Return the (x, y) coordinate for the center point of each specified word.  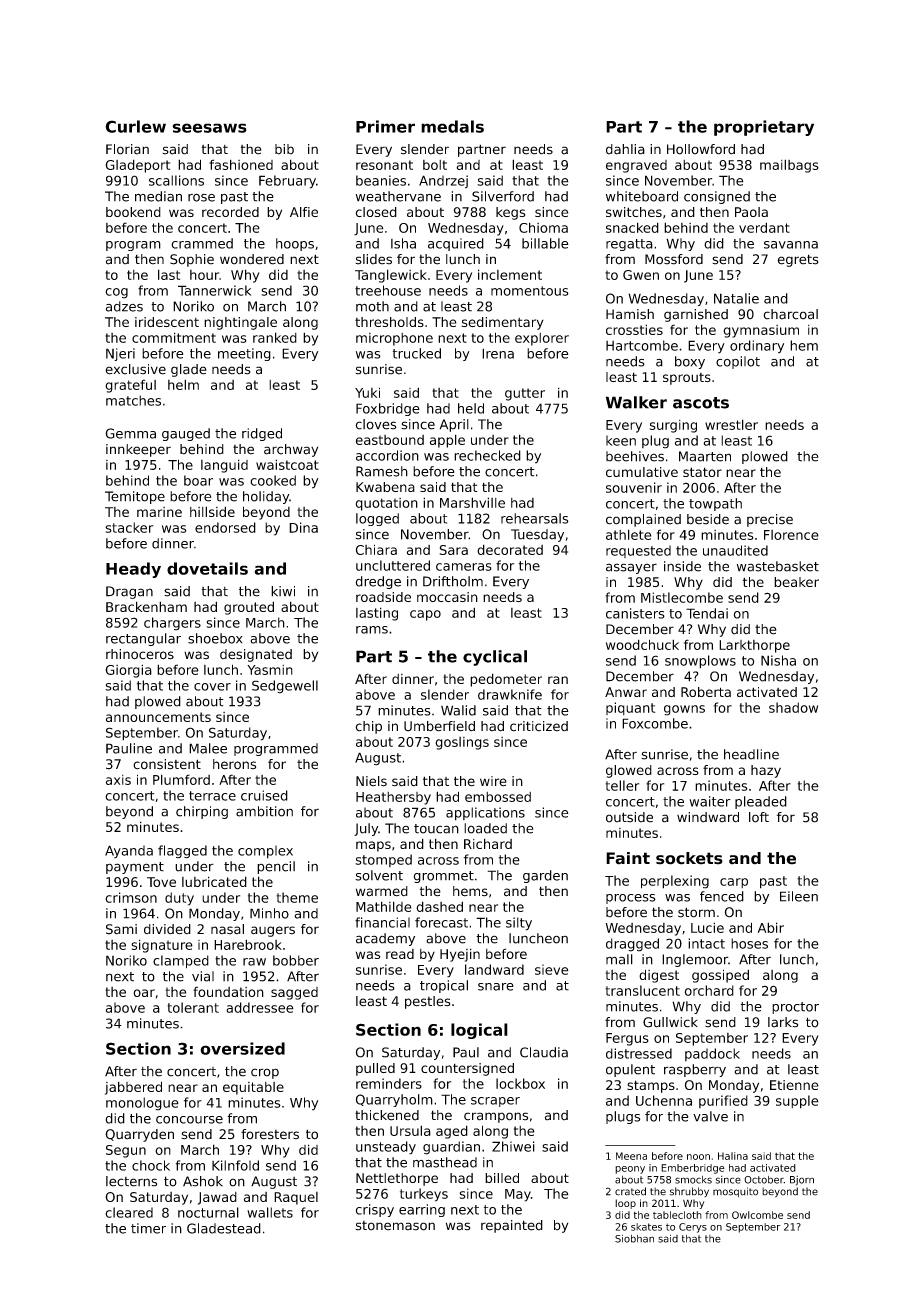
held (471, 408)
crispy (375, 1210)
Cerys (693, 1228)
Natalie (736, 298)
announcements (158, 717)
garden (545, 876)
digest (659, 976)
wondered (252, 259)
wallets (270, 1212)
